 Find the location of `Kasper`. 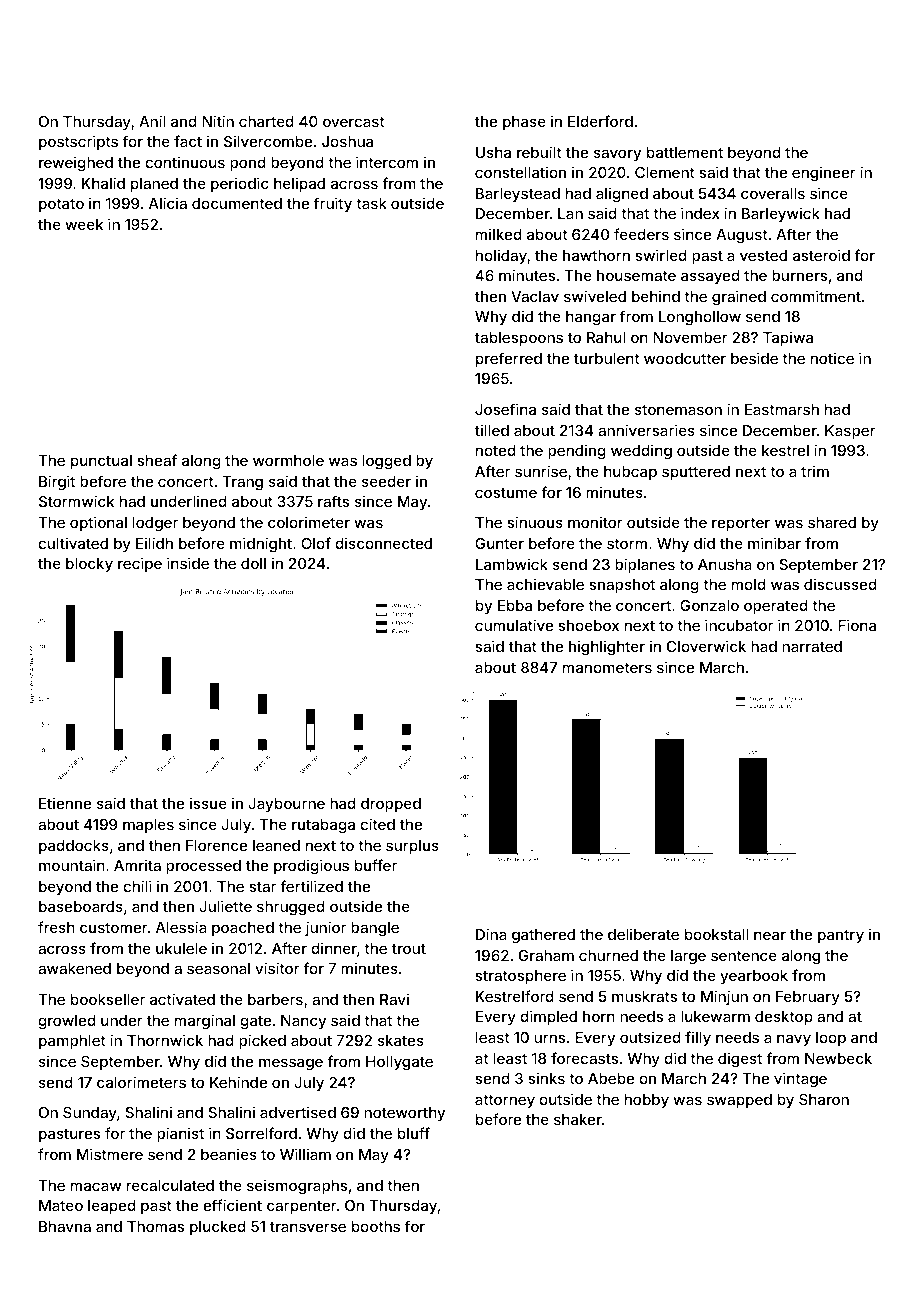

Kasper is located at coordinates (850, 432).
